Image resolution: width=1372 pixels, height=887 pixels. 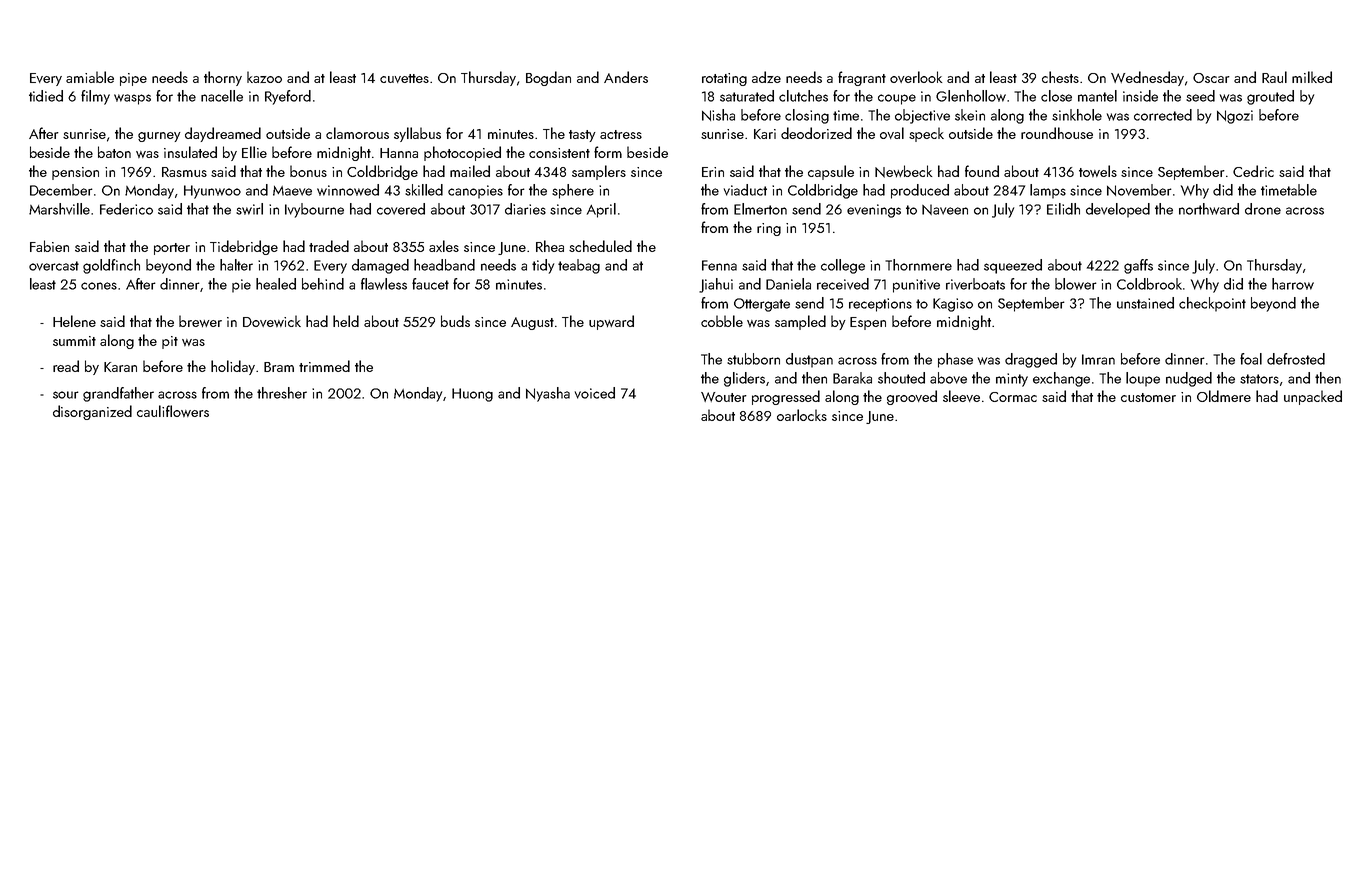 I want to click on drone, so click(x=1263, y=209).
